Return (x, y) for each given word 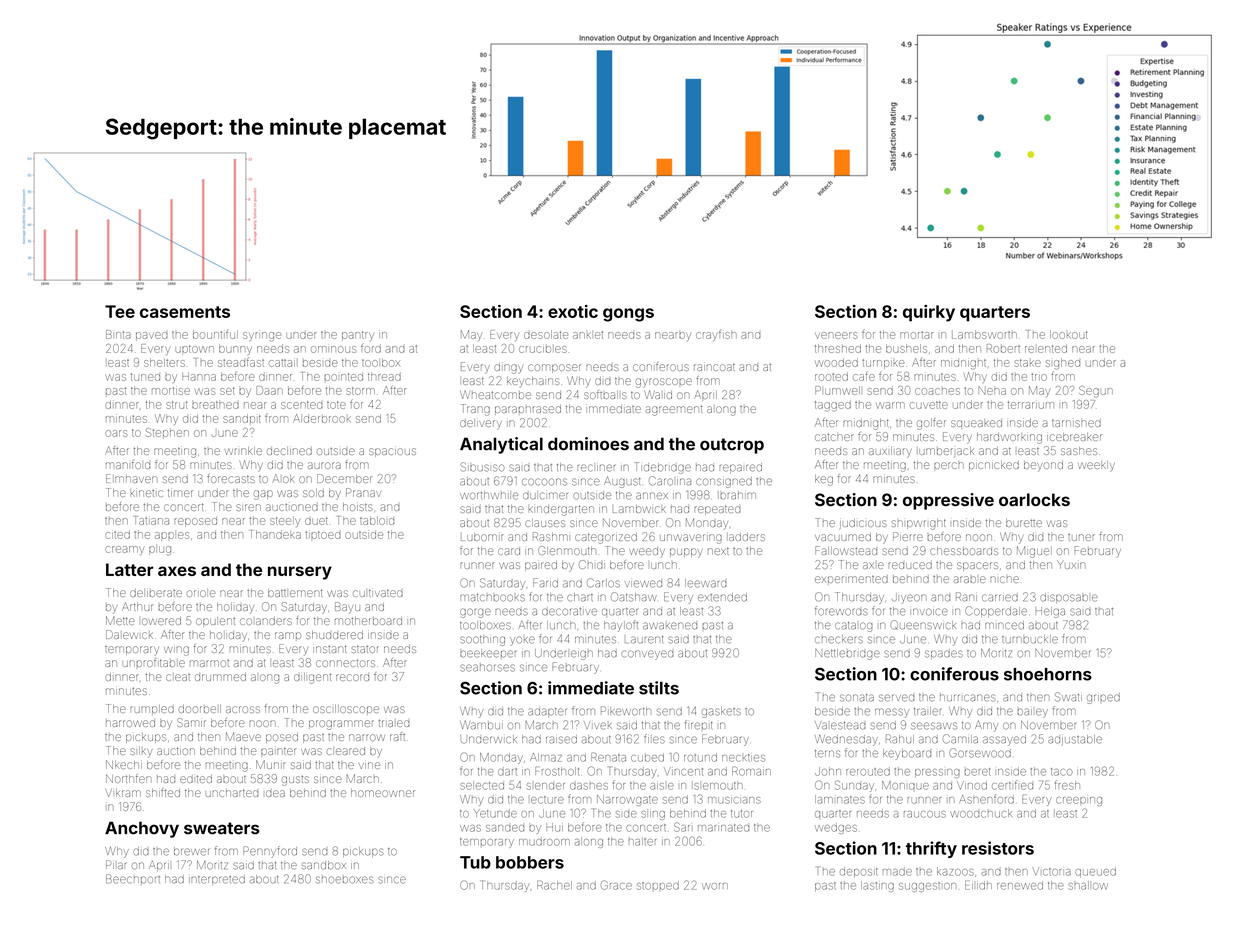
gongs (628, 315)
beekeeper (488, 653)
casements (185, 312)
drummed (220, 677)
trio (1039, 377)
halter (642, 841)
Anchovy (142, 829)
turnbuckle (1030, 639)
